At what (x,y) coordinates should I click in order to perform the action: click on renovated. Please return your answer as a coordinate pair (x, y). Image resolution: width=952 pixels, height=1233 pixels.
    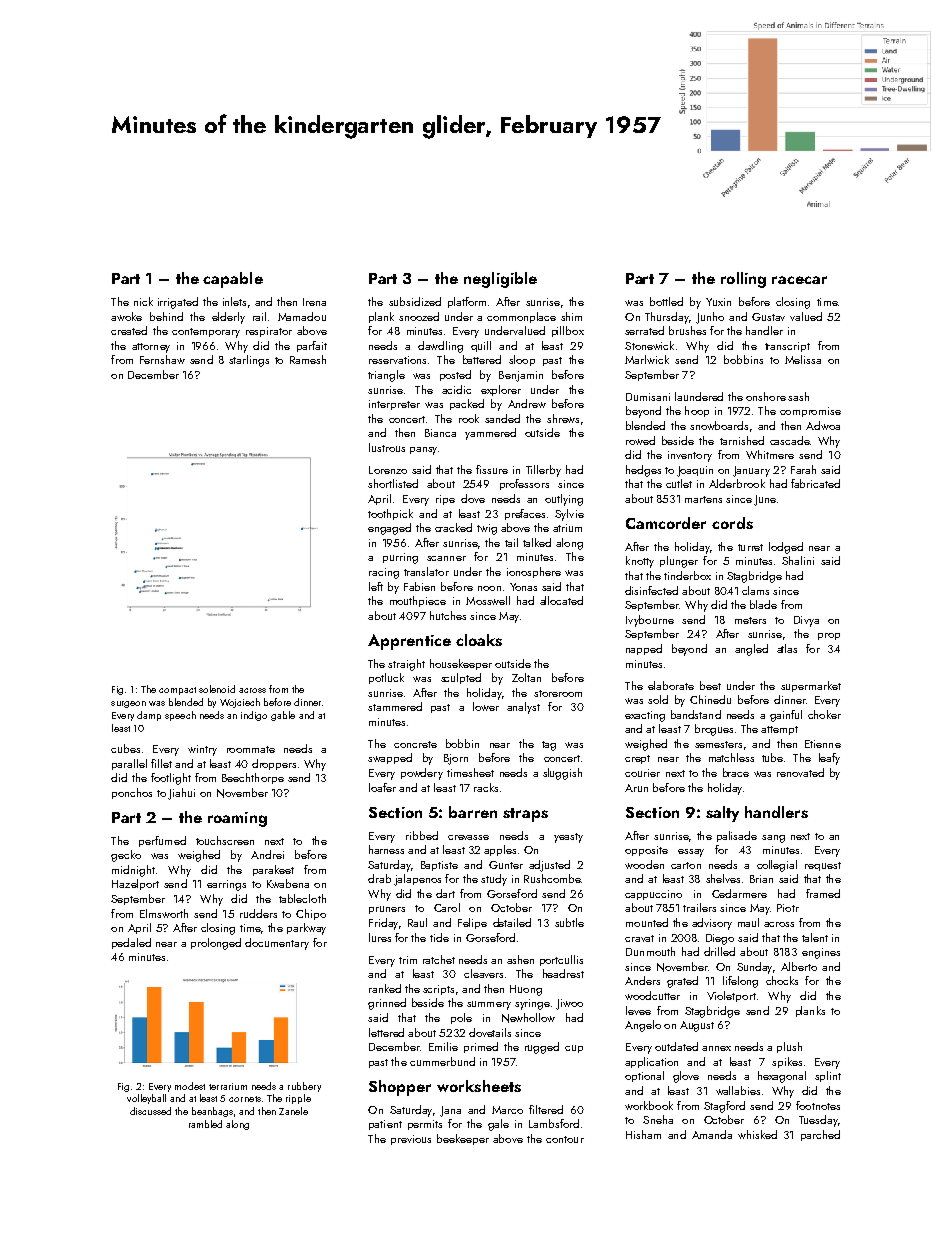
    Looking at the image, I should click on (800, 772).
